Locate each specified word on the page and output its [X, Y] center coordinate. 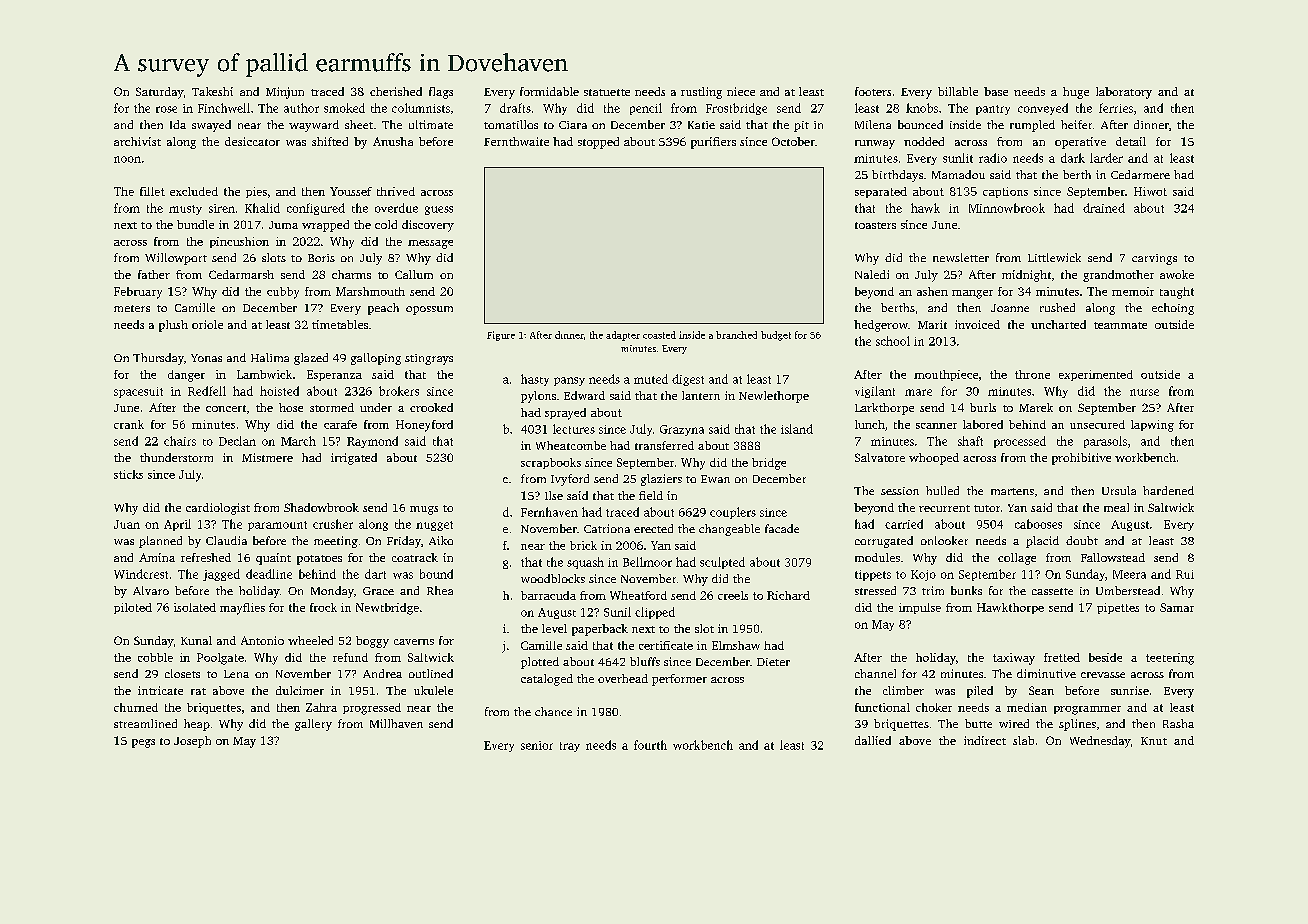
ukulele [433, 690]
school [893, 341]
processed [1020, 442]
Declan [237, 441]
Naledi [872, 274]
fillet [152, 191]
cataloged [547, 680]
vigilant [875, 392]
